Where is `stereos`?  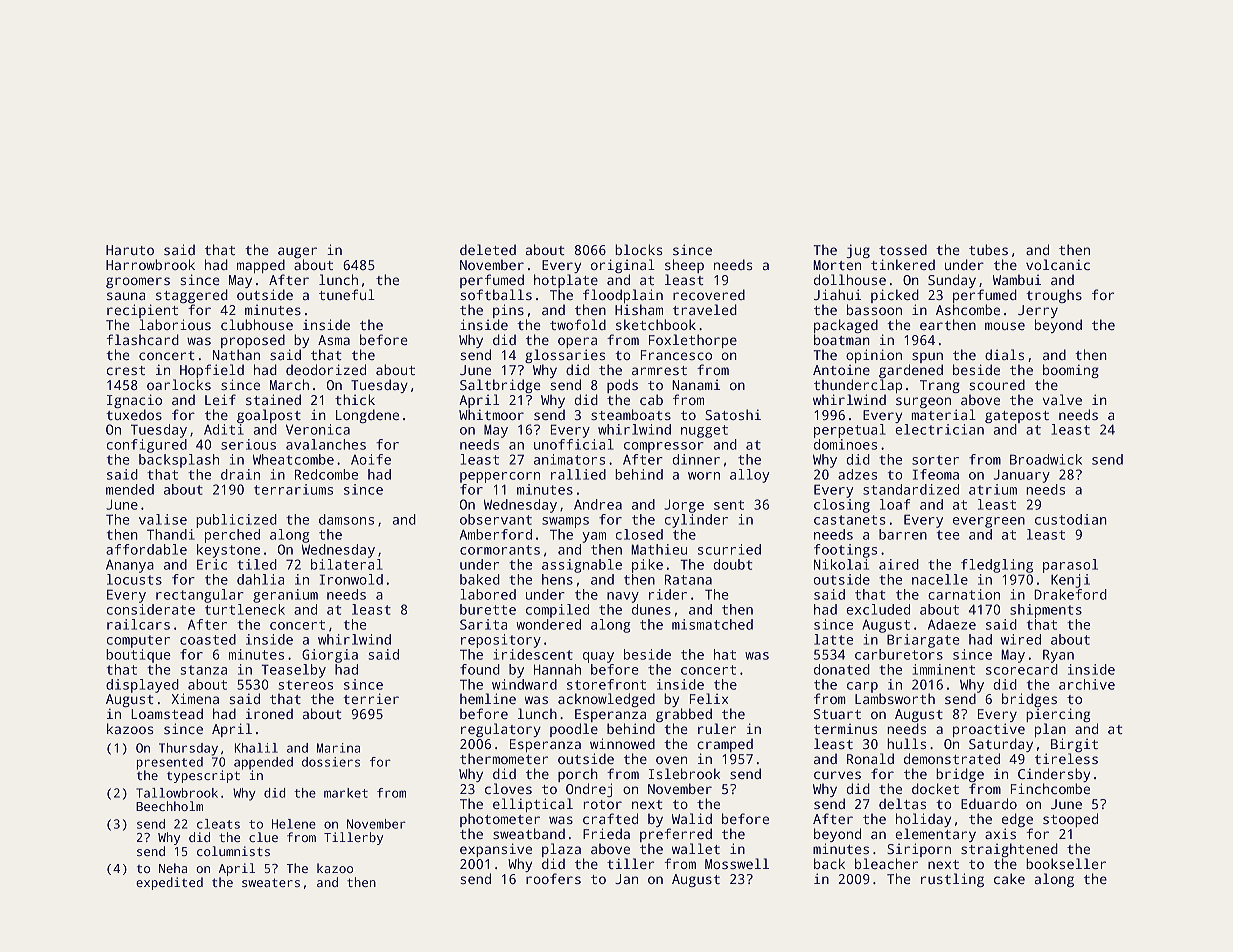 stereos is located at coordinates (305, 685).
